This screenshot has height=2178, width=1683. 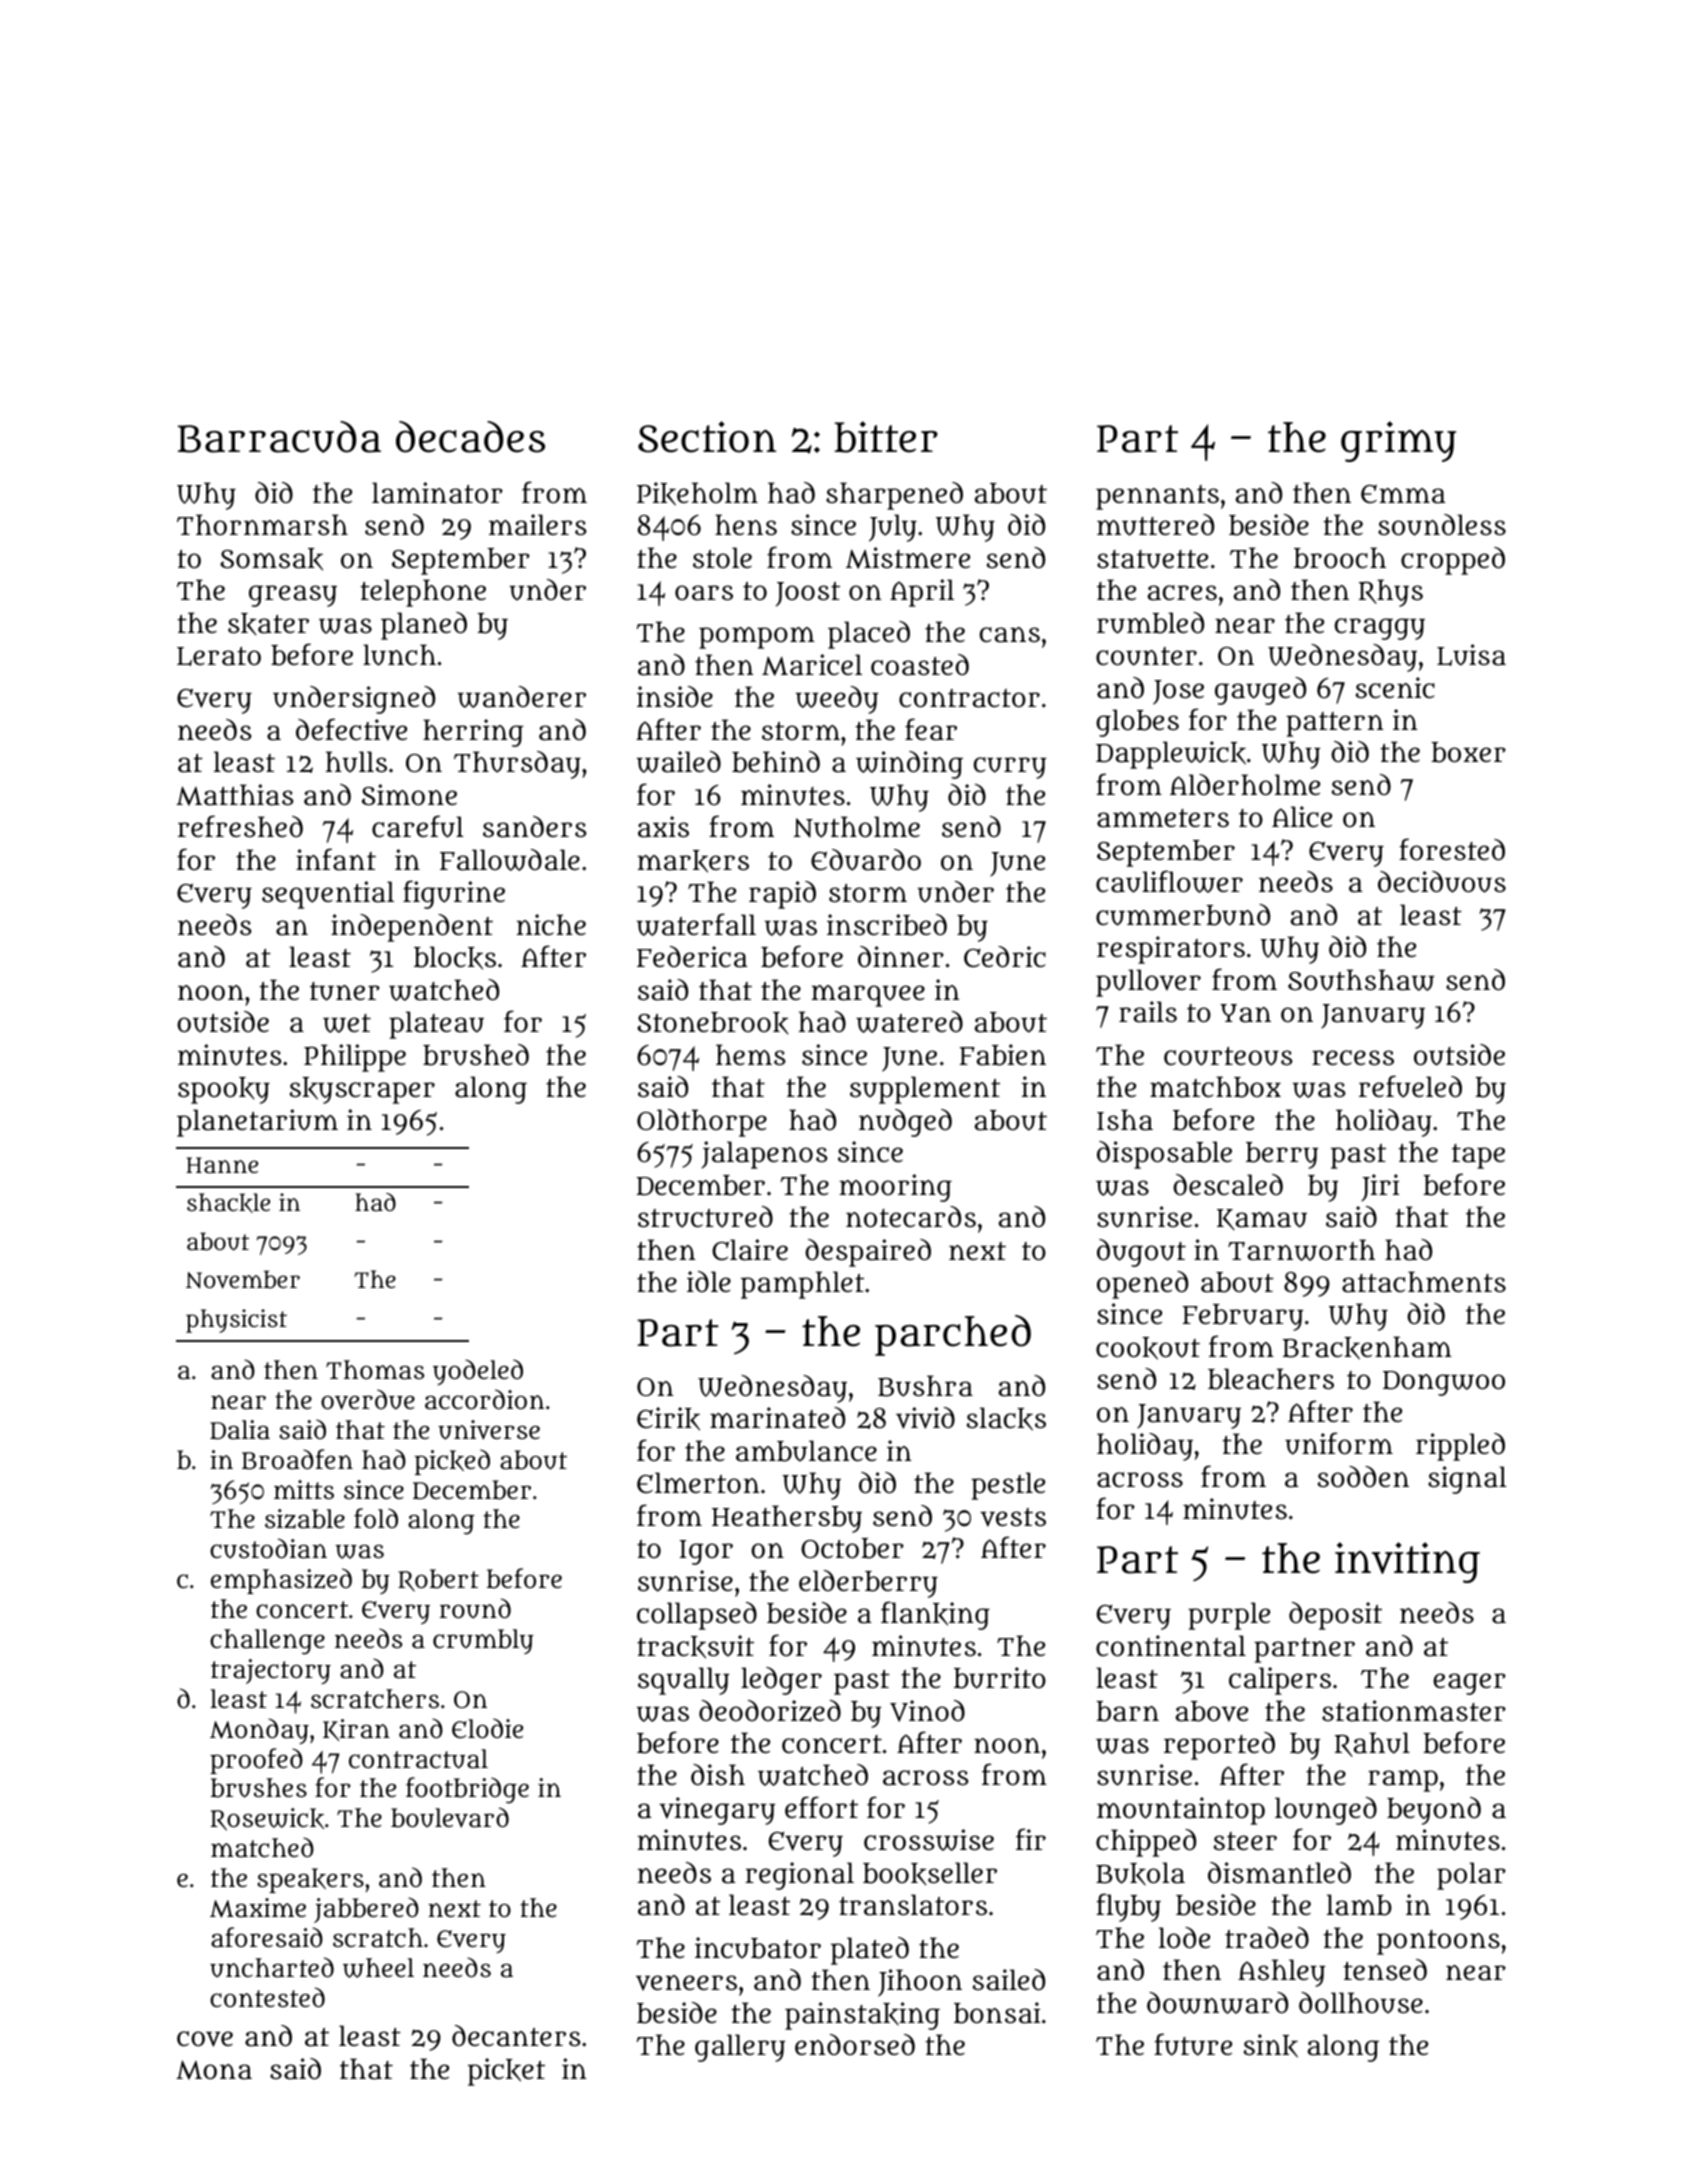 I want to click on Brackenham, so click(x=1367, y=1348).
